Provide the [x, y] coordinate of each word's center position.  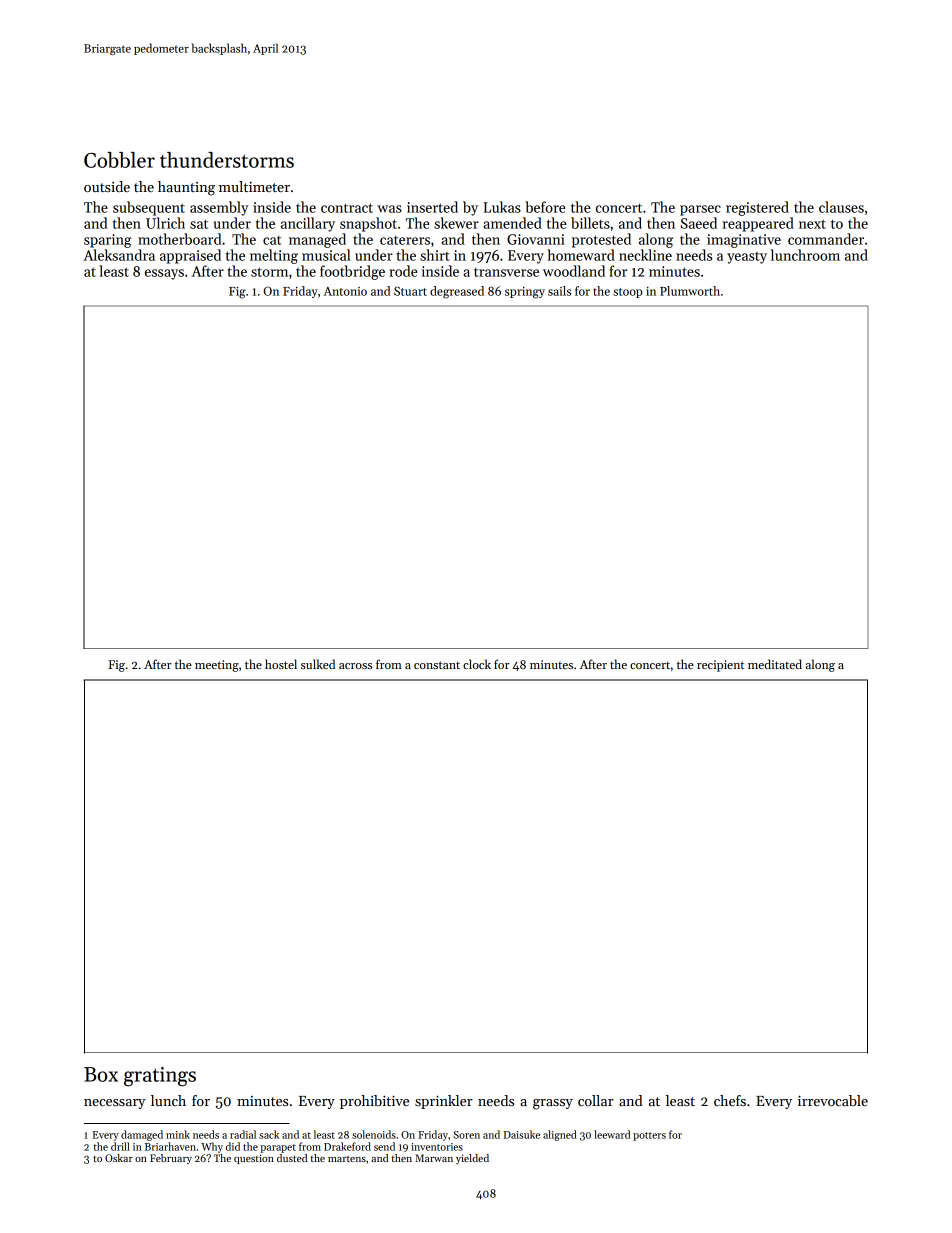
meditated [775, 664]
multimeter [254, 186]
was [389, 209]
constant [437, 665]
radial [243, 1134]
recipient [720, 666]
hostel [281, 664]
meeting [217, 666]
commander [826, 239]
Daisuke [522, 1134]
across [355, 666]
